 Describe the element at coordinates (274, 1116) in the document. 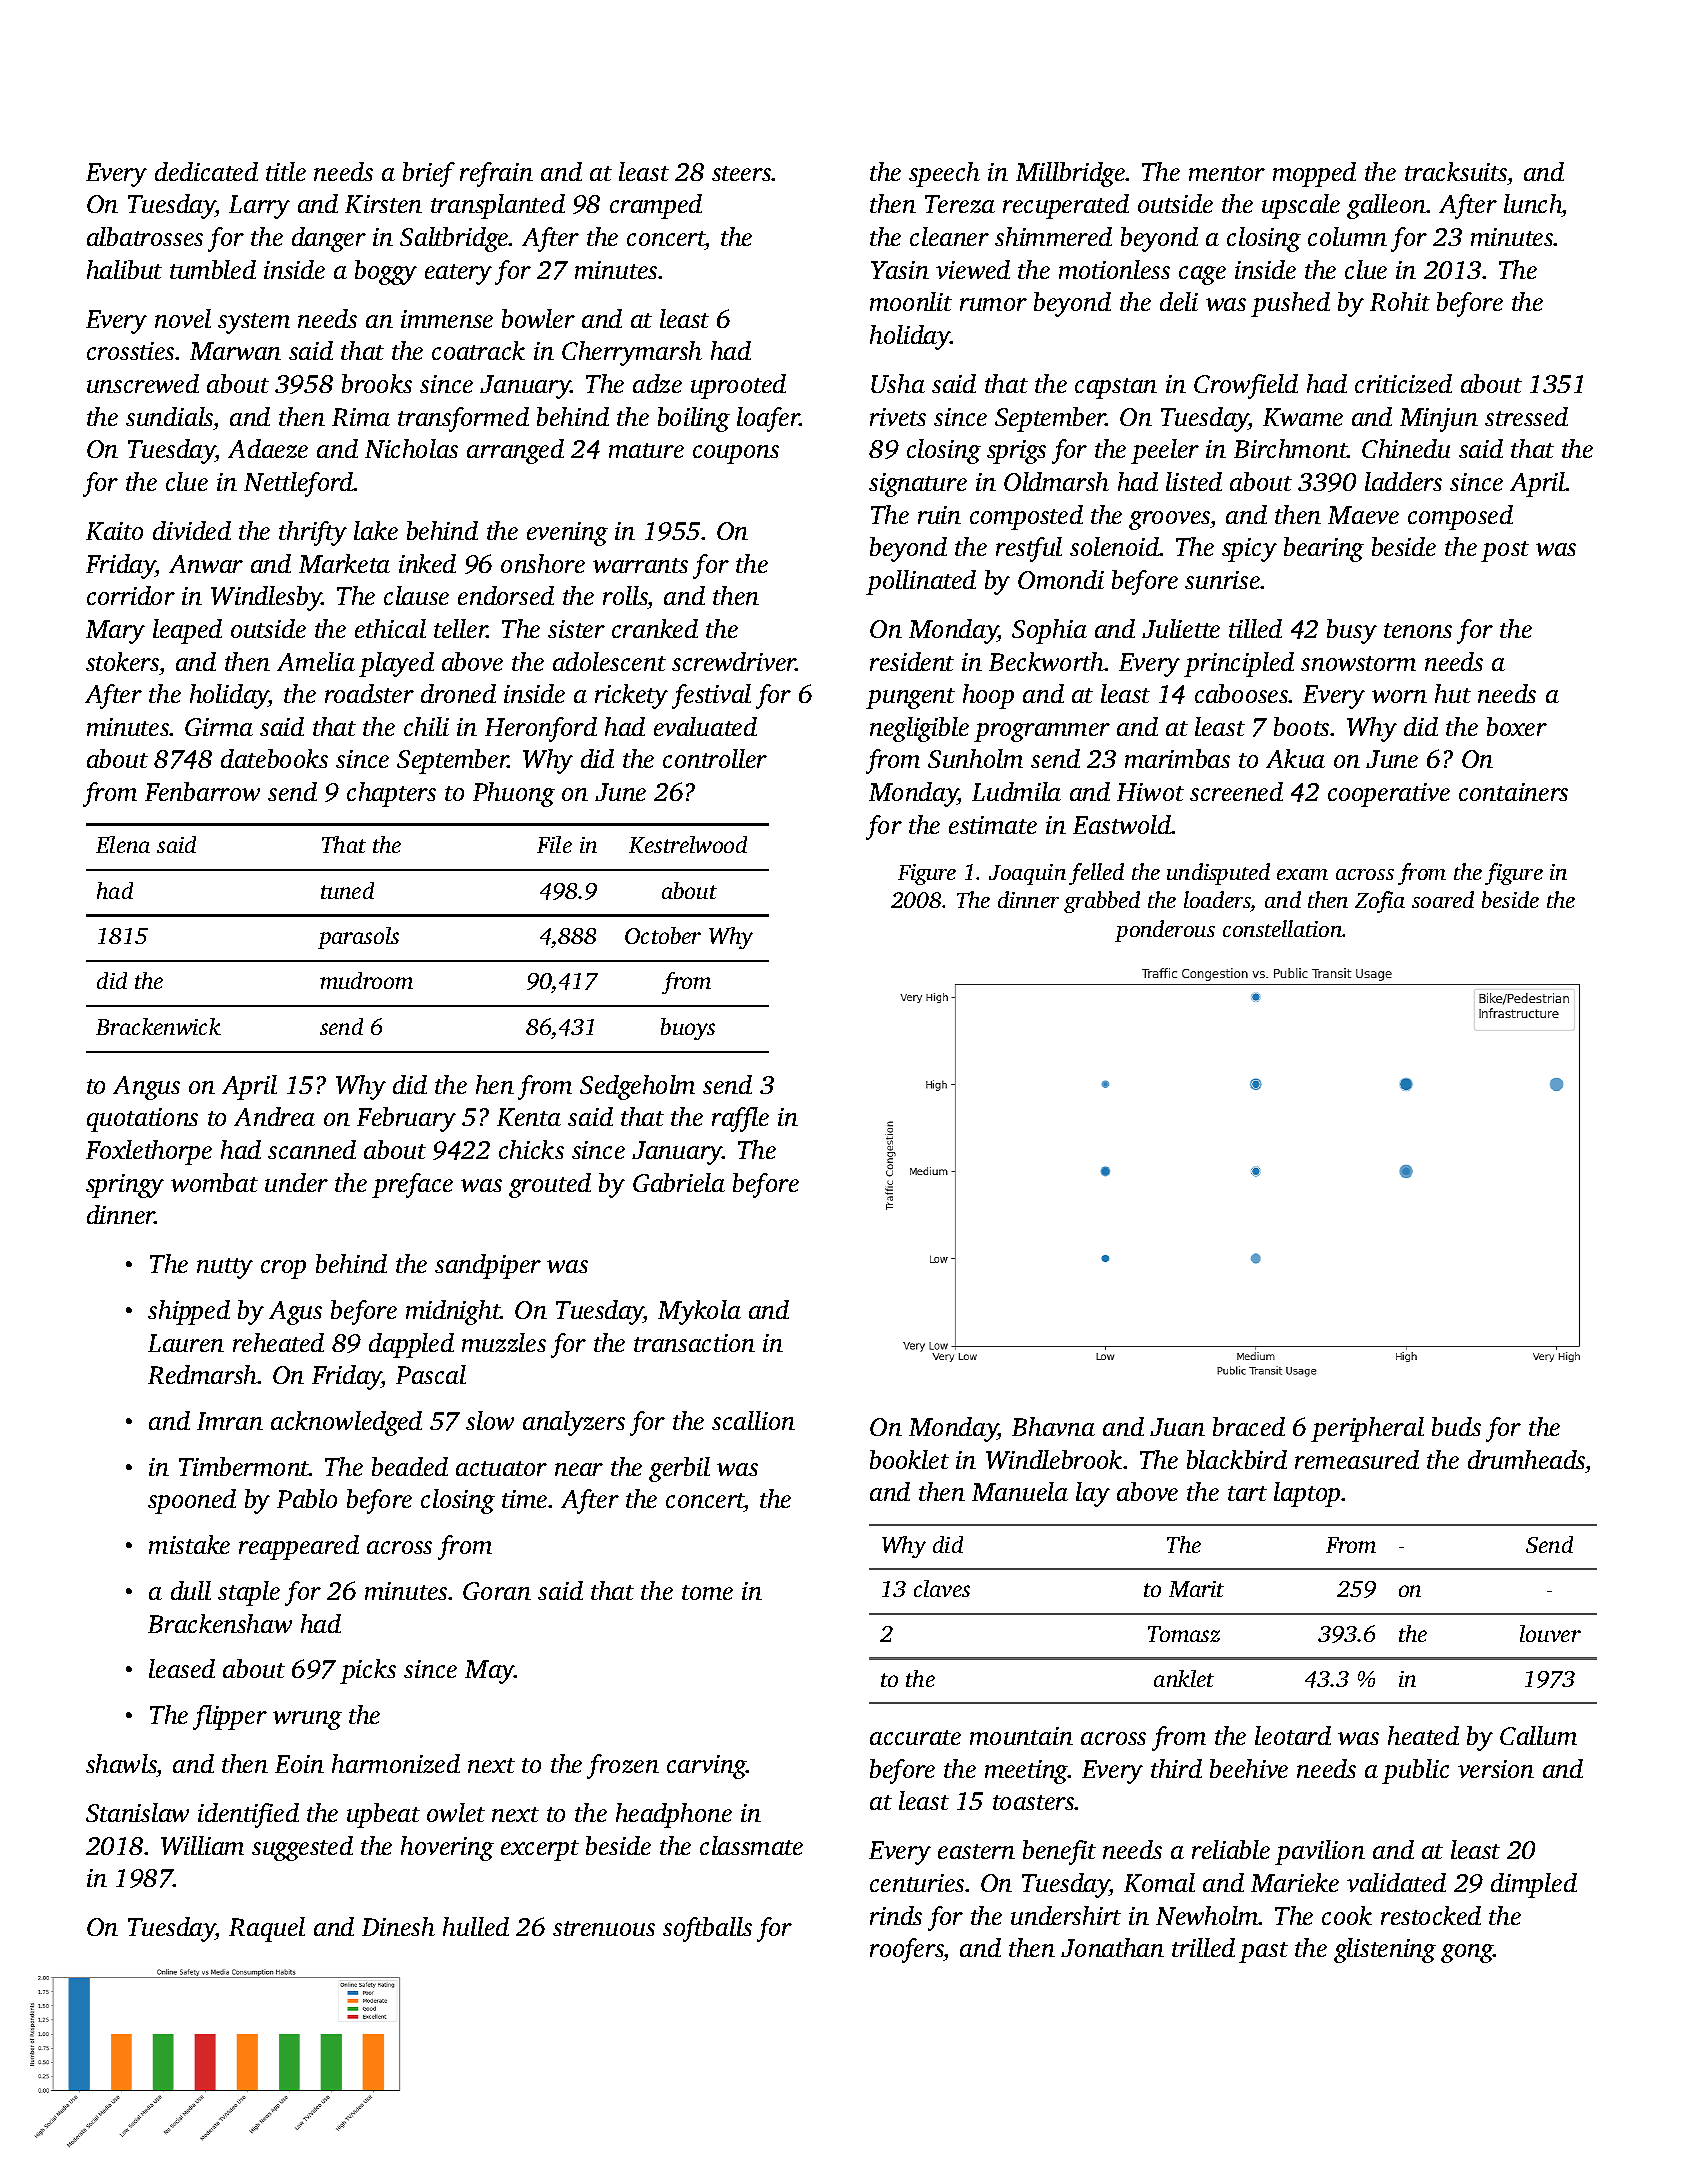

I see `Andrea` at that location.
